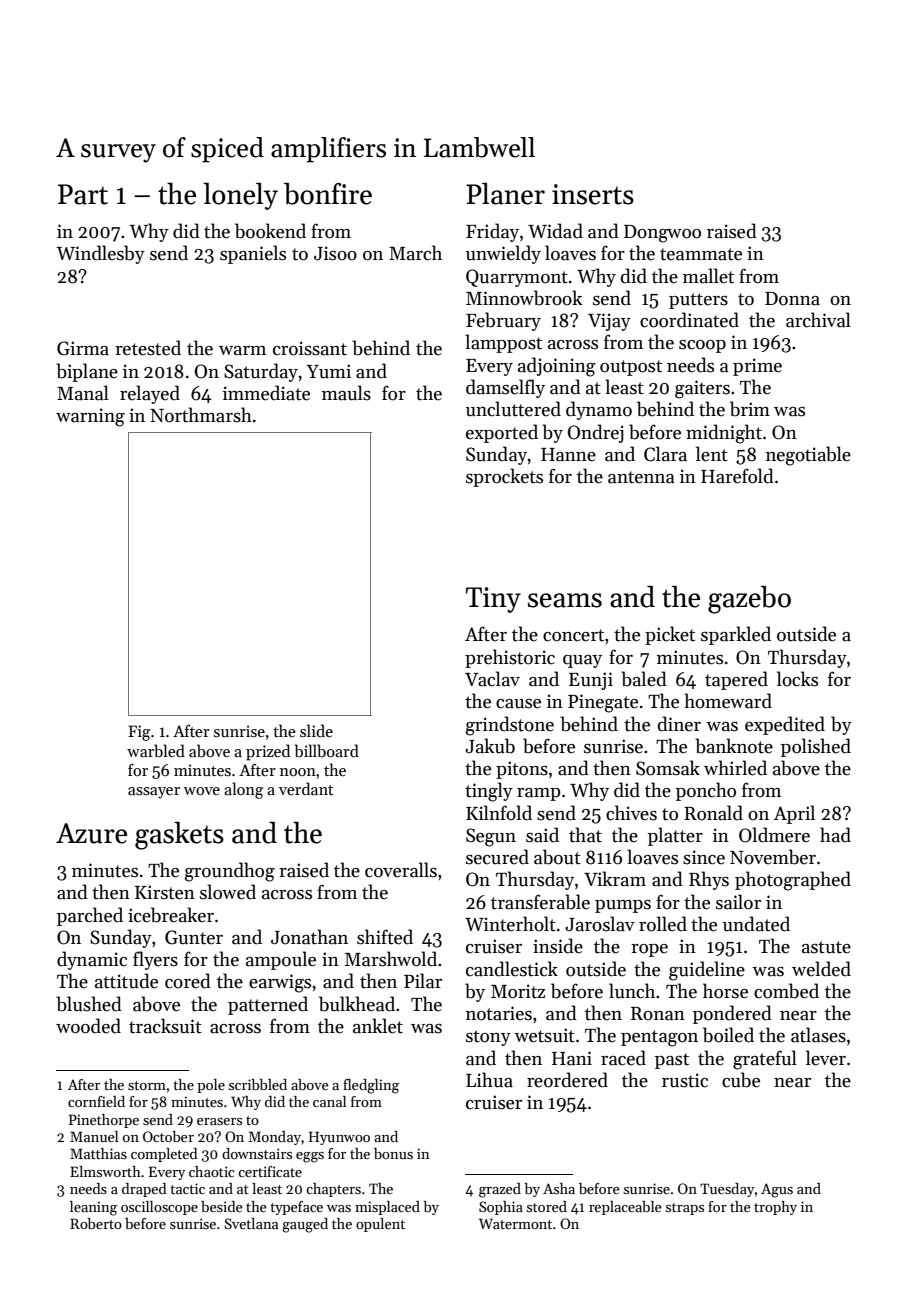 This screenshot has width=908, height=1316. Describe the element at coordinates (268, 752) in the screenshot. I see `prized` at that location.
